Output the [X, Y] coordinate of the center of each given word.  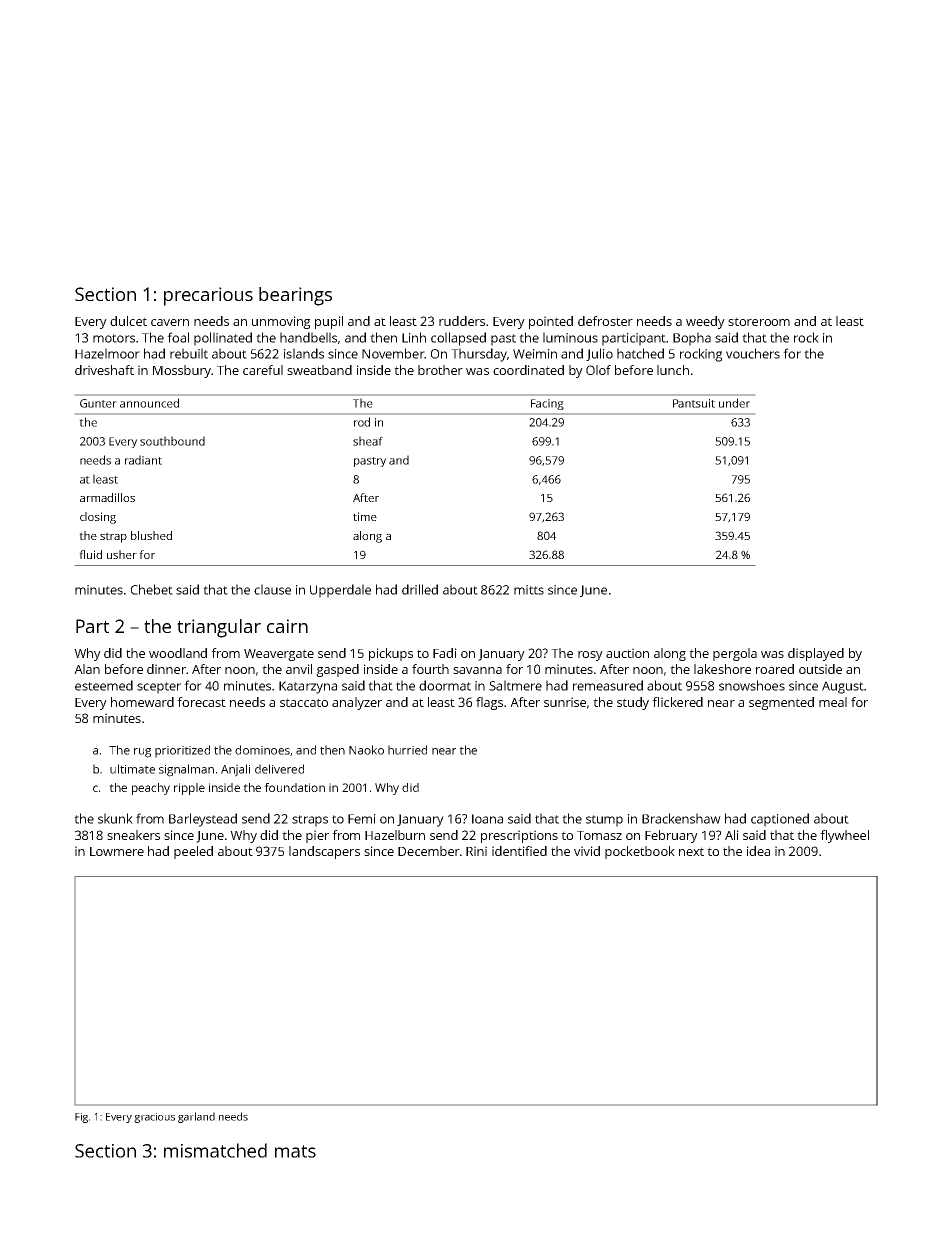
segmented [781, 703]
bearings [295, 296]
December [429, 851]
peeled [193, 852]
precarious [208, 296]
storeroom [759, 321]
